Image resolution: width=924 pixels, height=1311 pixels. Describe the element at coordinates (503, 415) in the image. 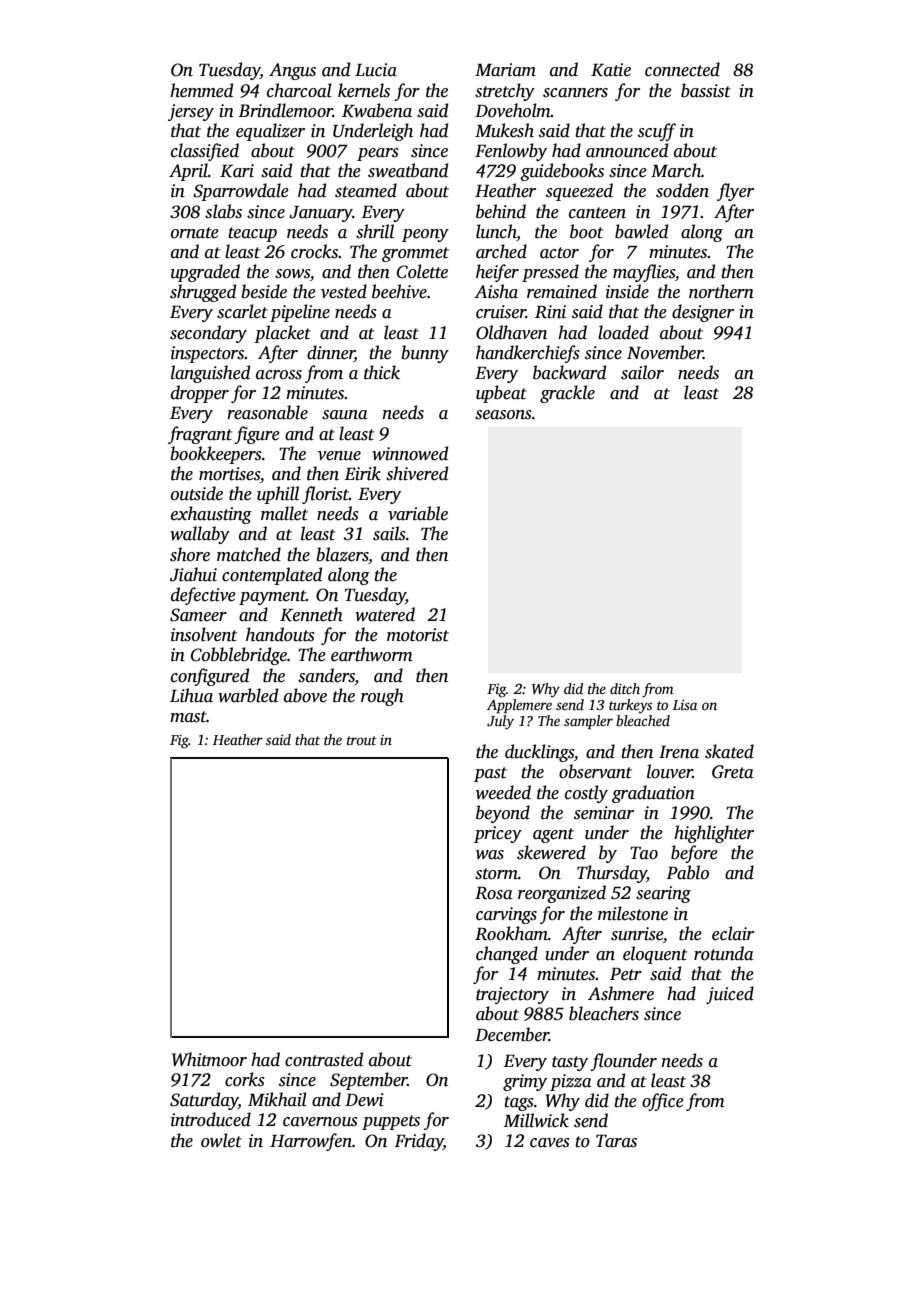

I see `seasons` at that location.
